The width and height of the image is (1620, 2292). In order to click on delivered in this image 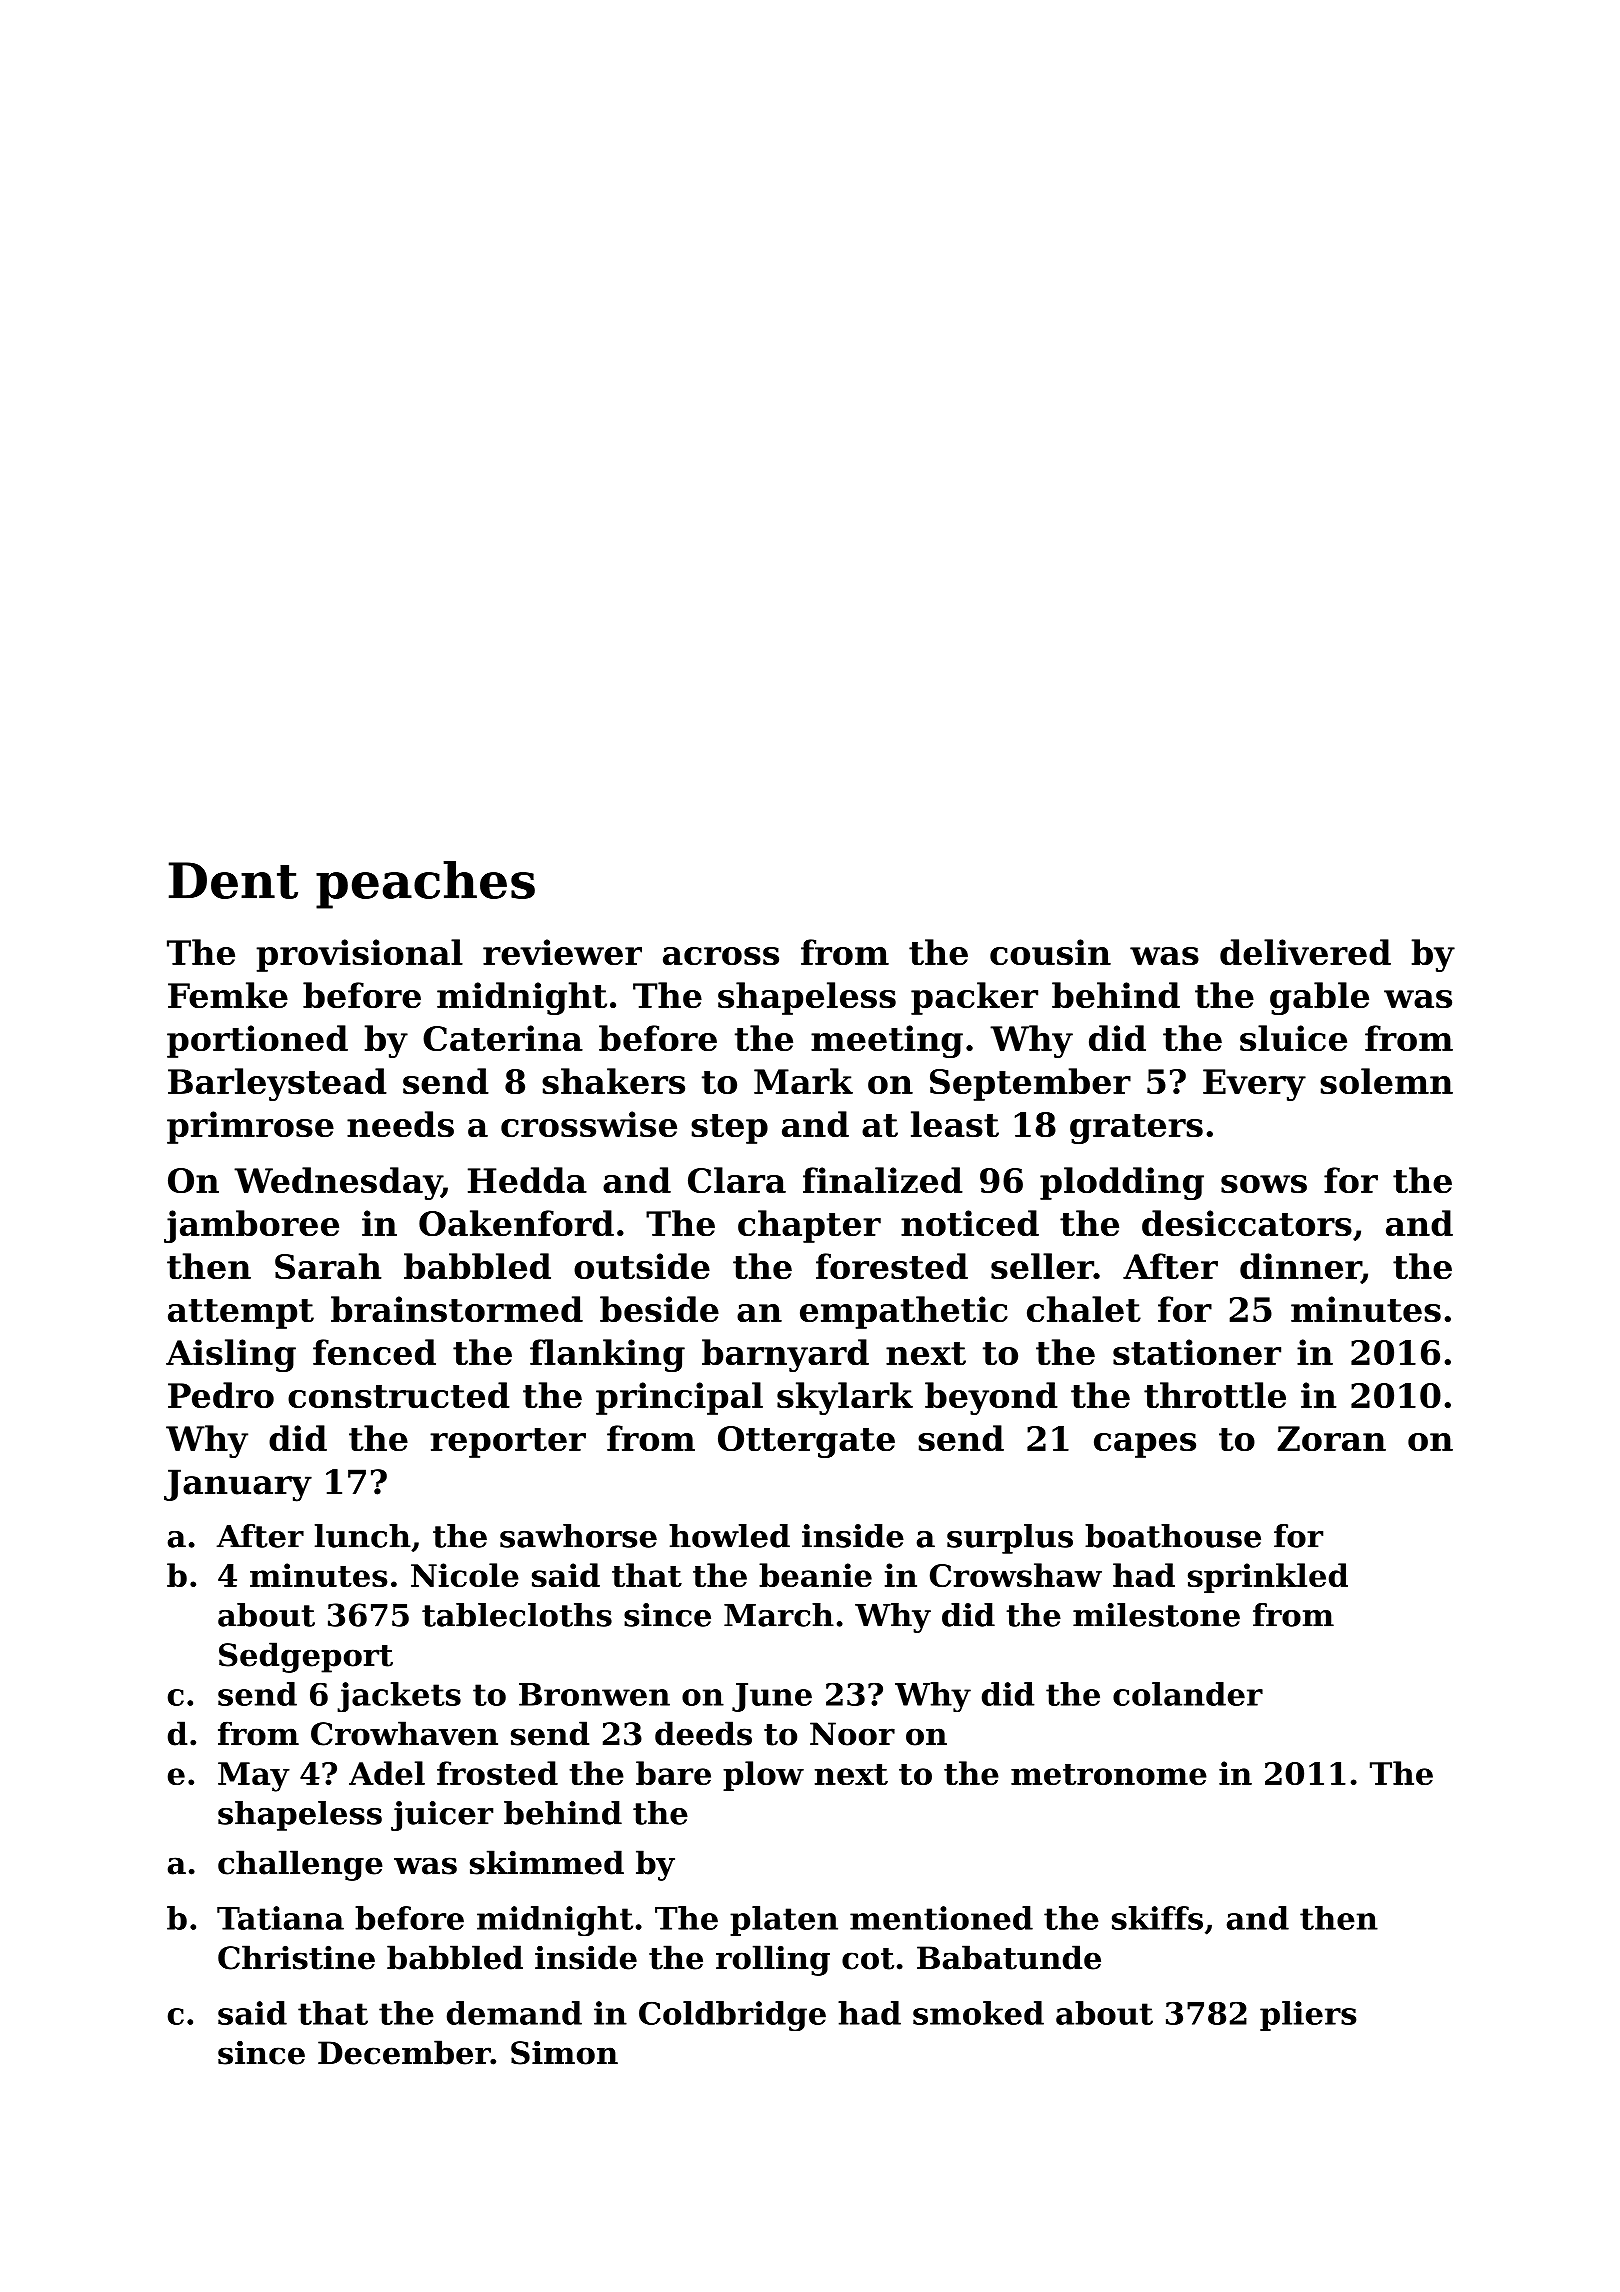, I will do `click(1305, 952)`.
